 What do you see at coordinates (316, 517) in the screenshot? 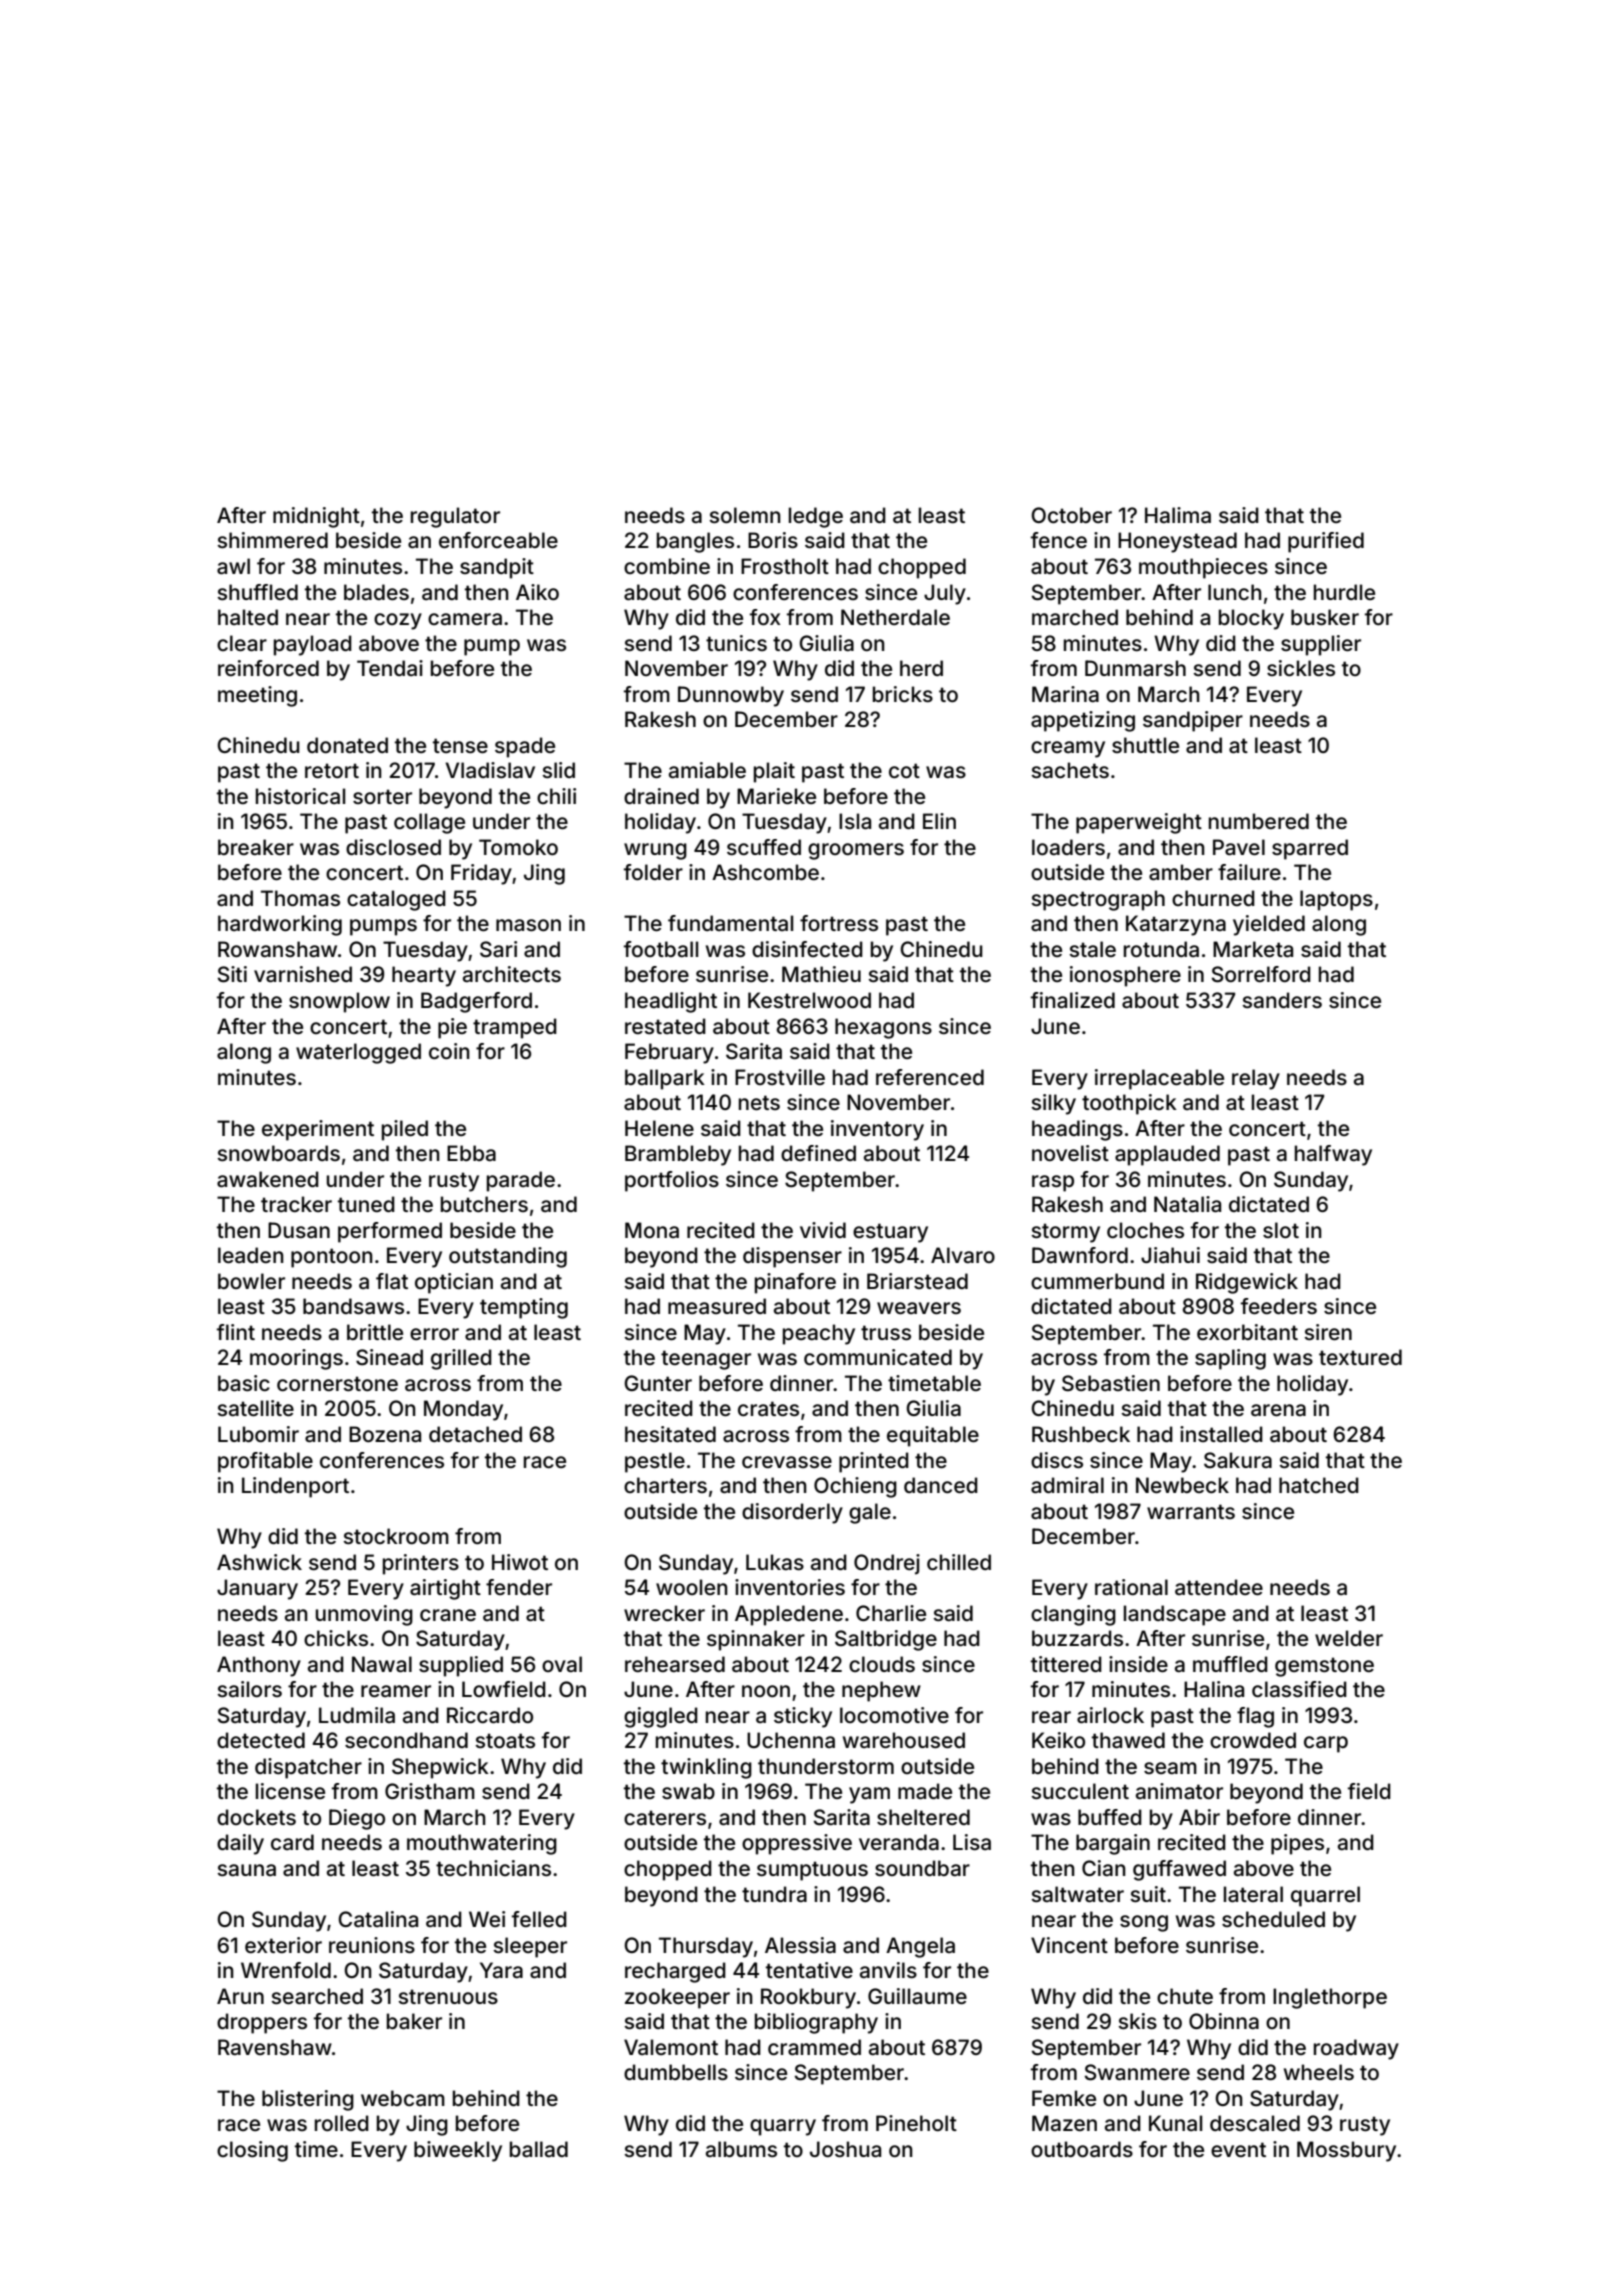
I see `midnight` at bounding box center [316, 517].
